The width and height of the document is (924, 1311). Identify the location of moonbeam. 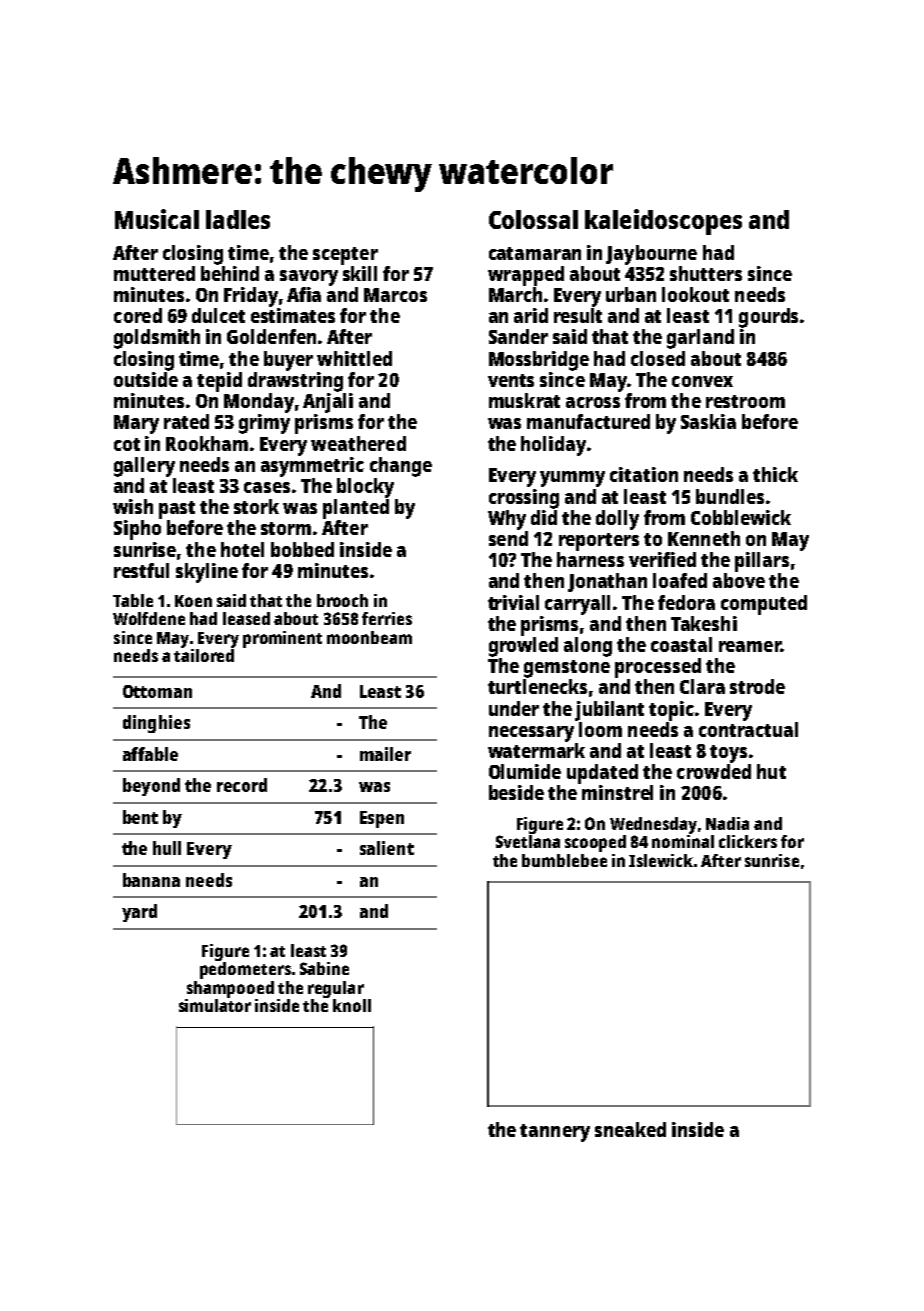
(369, 637).
